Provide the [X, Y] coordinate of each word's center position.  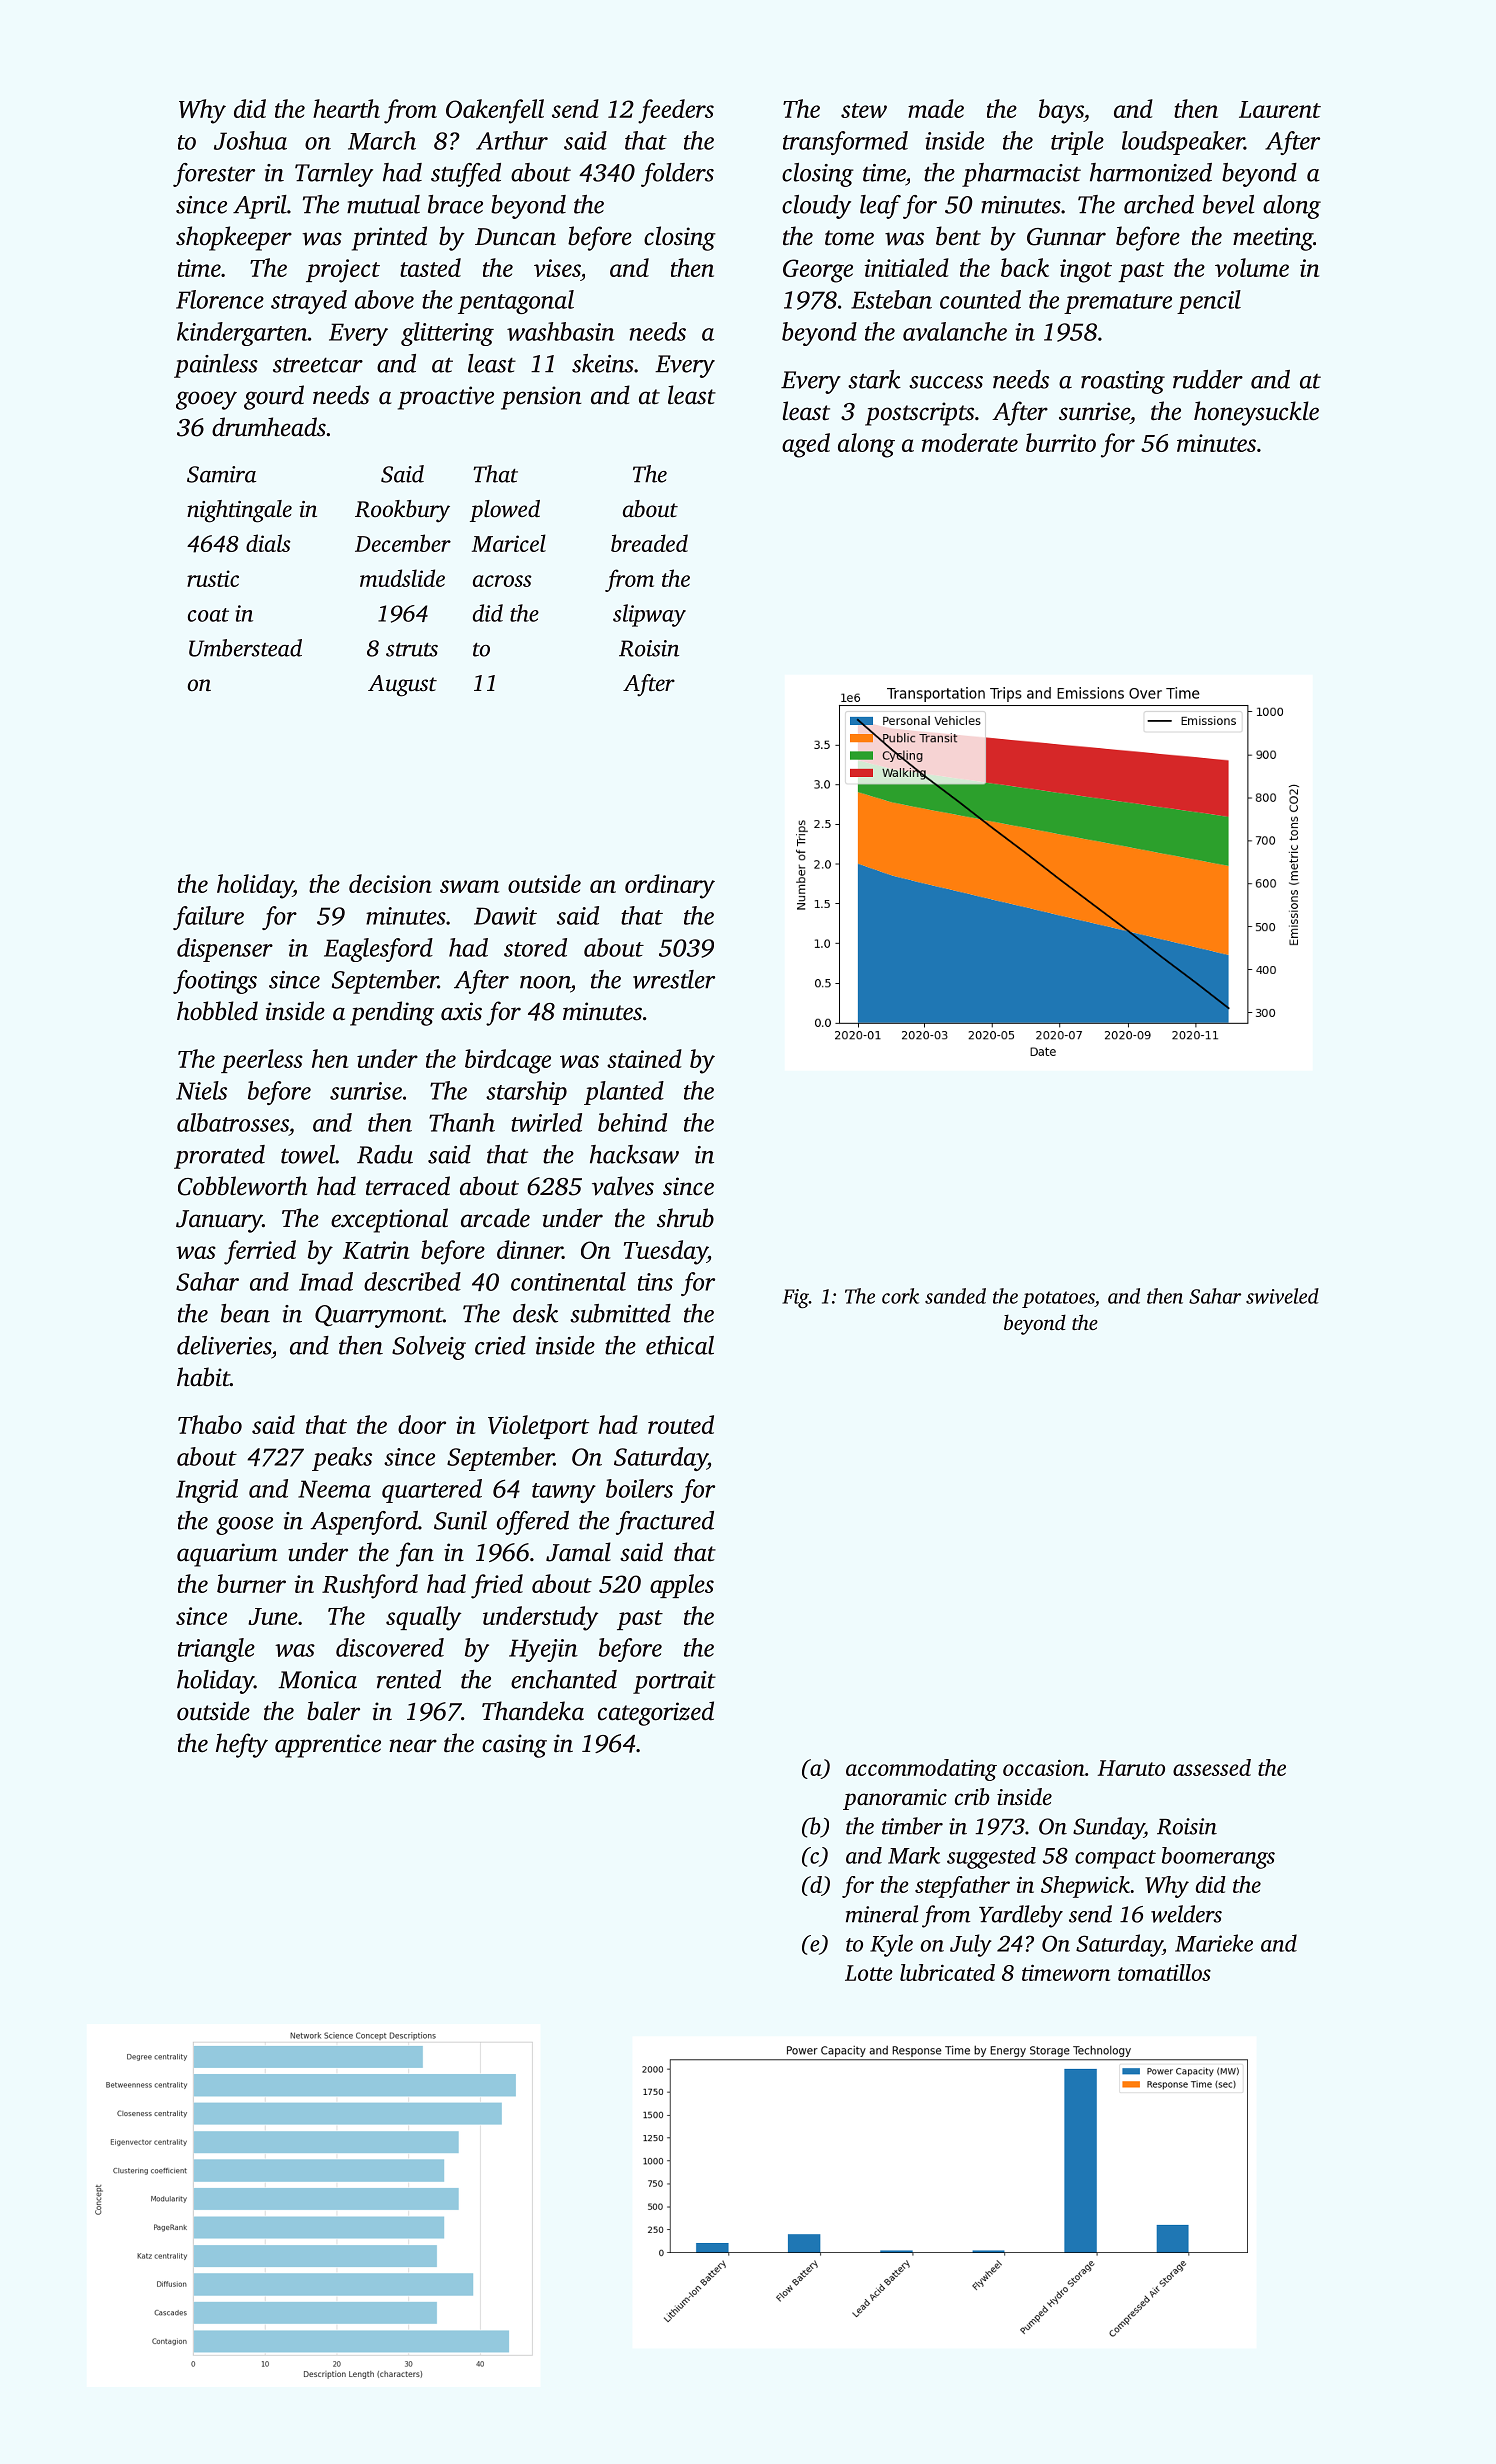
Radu [385, 1154]
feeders [676, 111]
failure [208, 918]
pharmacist [1021, 175]
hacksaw [634, 1154]
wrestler [674, 979]
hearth [346, 108]
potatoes [1058, 1299]
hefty [242, 1745]
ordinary [670, 886]
